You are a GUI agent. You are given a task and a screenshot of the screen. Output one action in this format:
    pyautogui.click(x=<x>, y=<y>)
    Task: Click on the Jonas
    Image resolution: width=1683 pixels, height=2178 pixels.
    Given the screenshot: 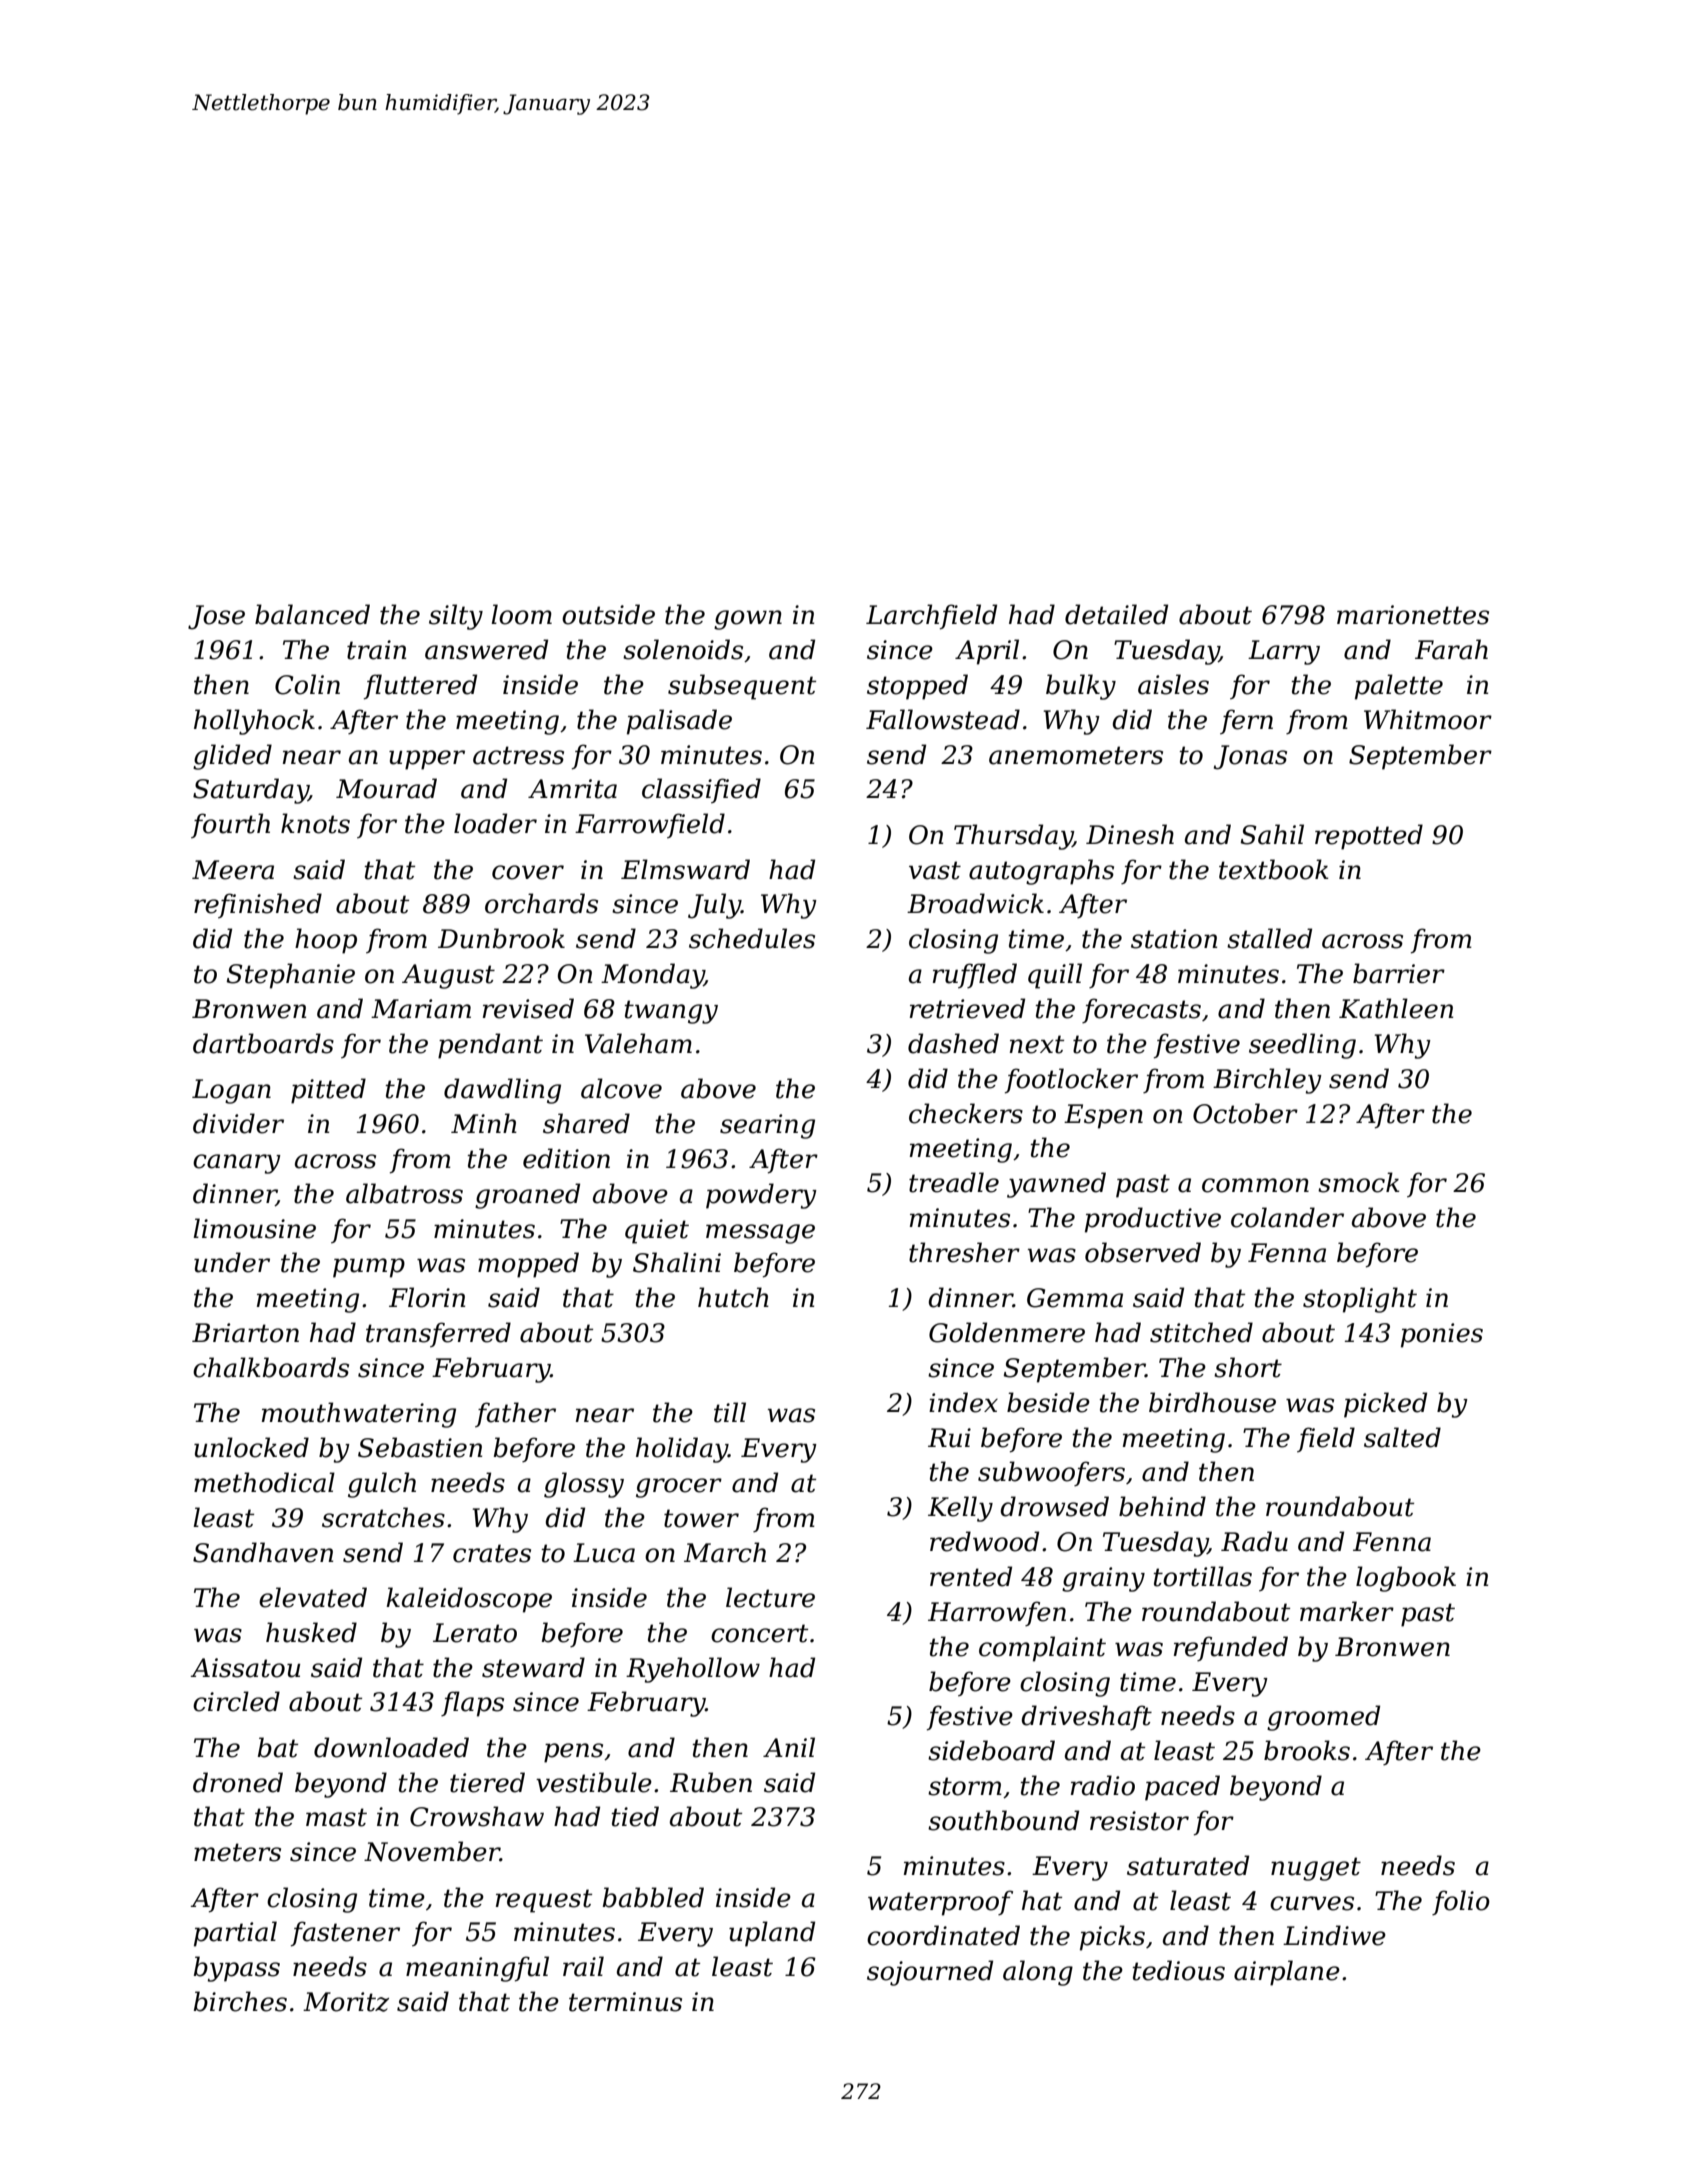 What is the action you would take?
    pyautogui.click(x=1250, y=757)
